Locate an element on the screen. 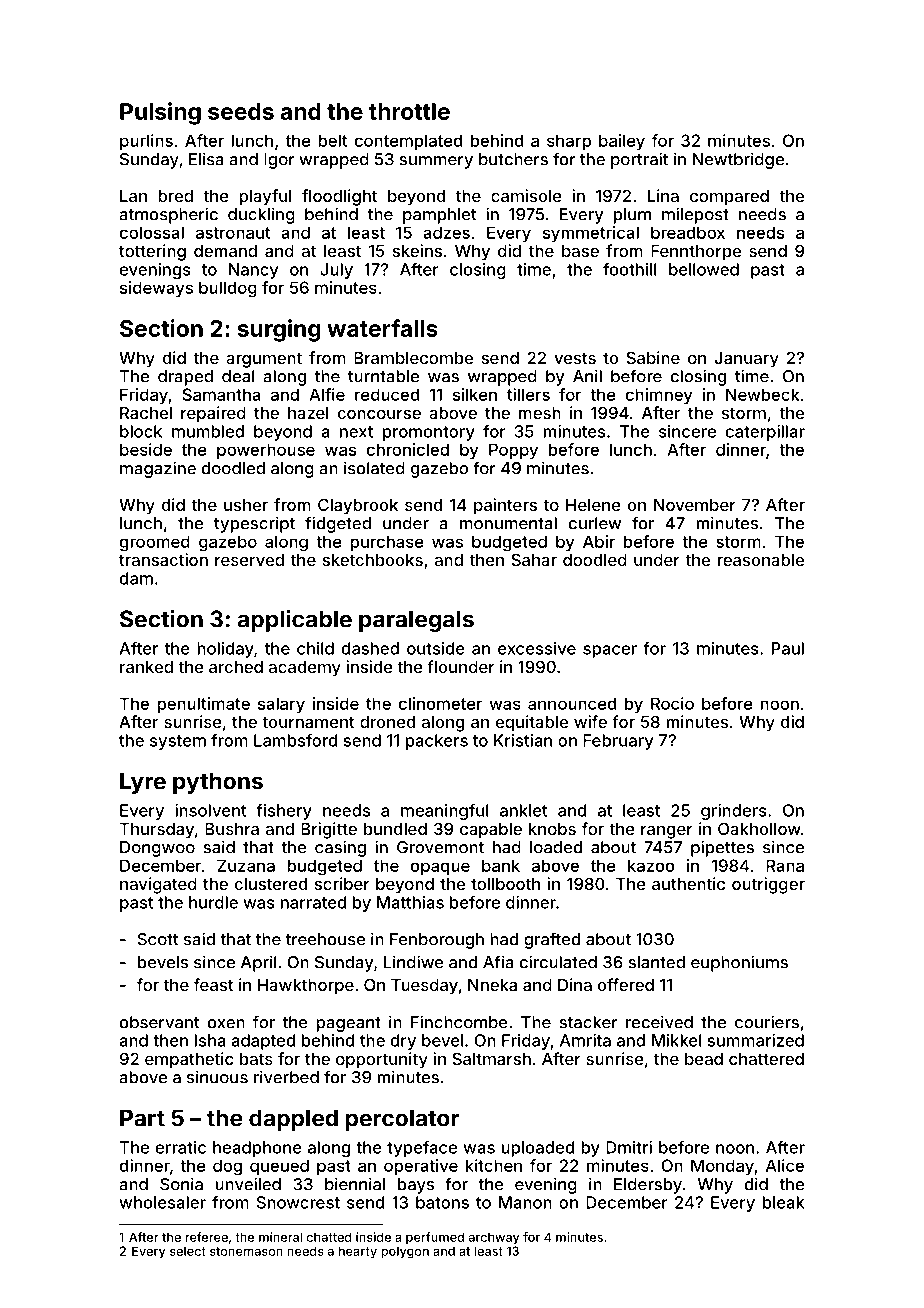 This screenshot has height=1308, width=924. equitable is located at coordinates (532, 723).
